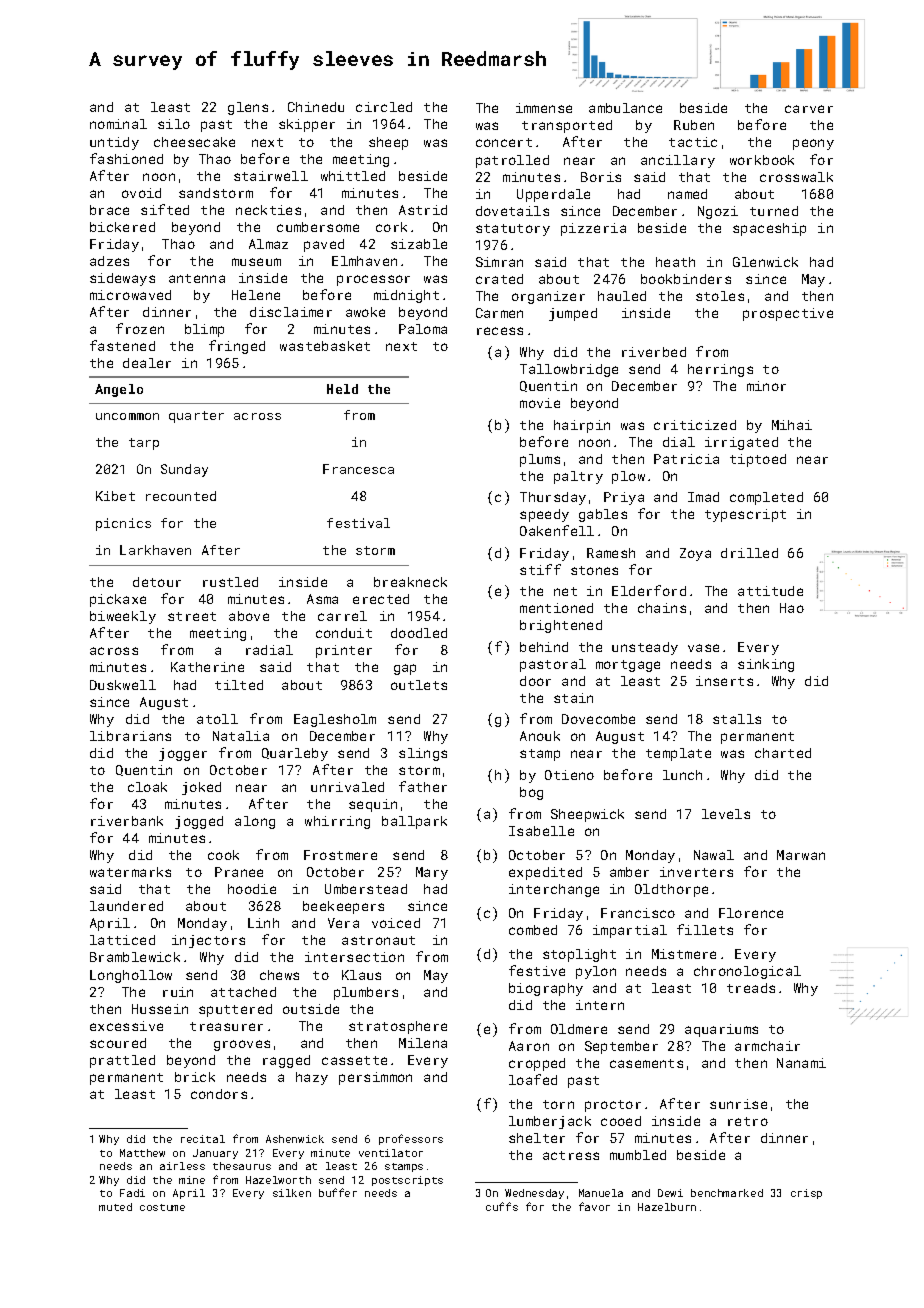 This screenshot has width=924, height=1308. Describe the element at coordinates (239, 685) in the screenshot. I see `tilted` at that location.
